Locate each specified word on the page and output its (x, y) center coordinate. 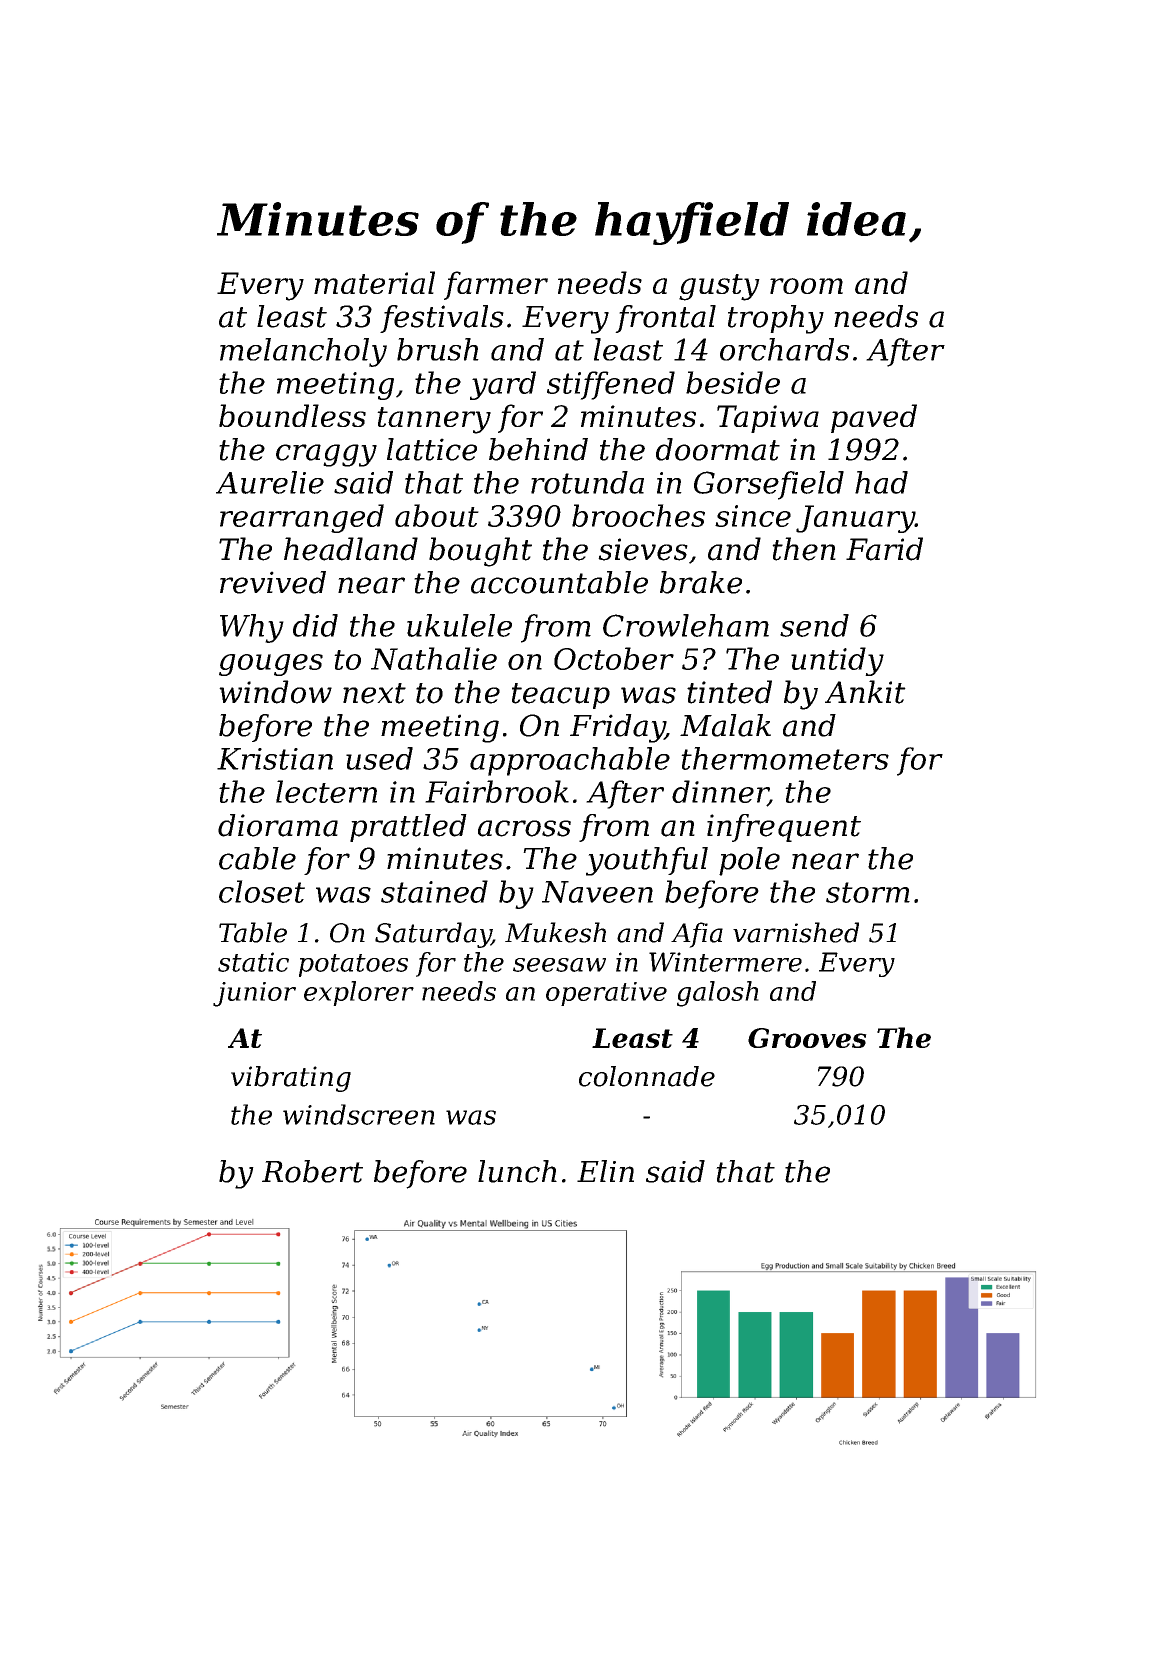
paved (874, 418)
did (315, 625)
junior (254, 994)
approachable (570, 761)
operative (606, 994)
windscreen (359, 1114)
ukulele (459, 625)
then (804, 549)
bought (480, 552)
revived (273, 582)
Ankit (865, 692)
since (753, 516)
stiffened (611, 385)
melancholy (303, 352)
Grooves (807, 1038)
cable (257, 858)
